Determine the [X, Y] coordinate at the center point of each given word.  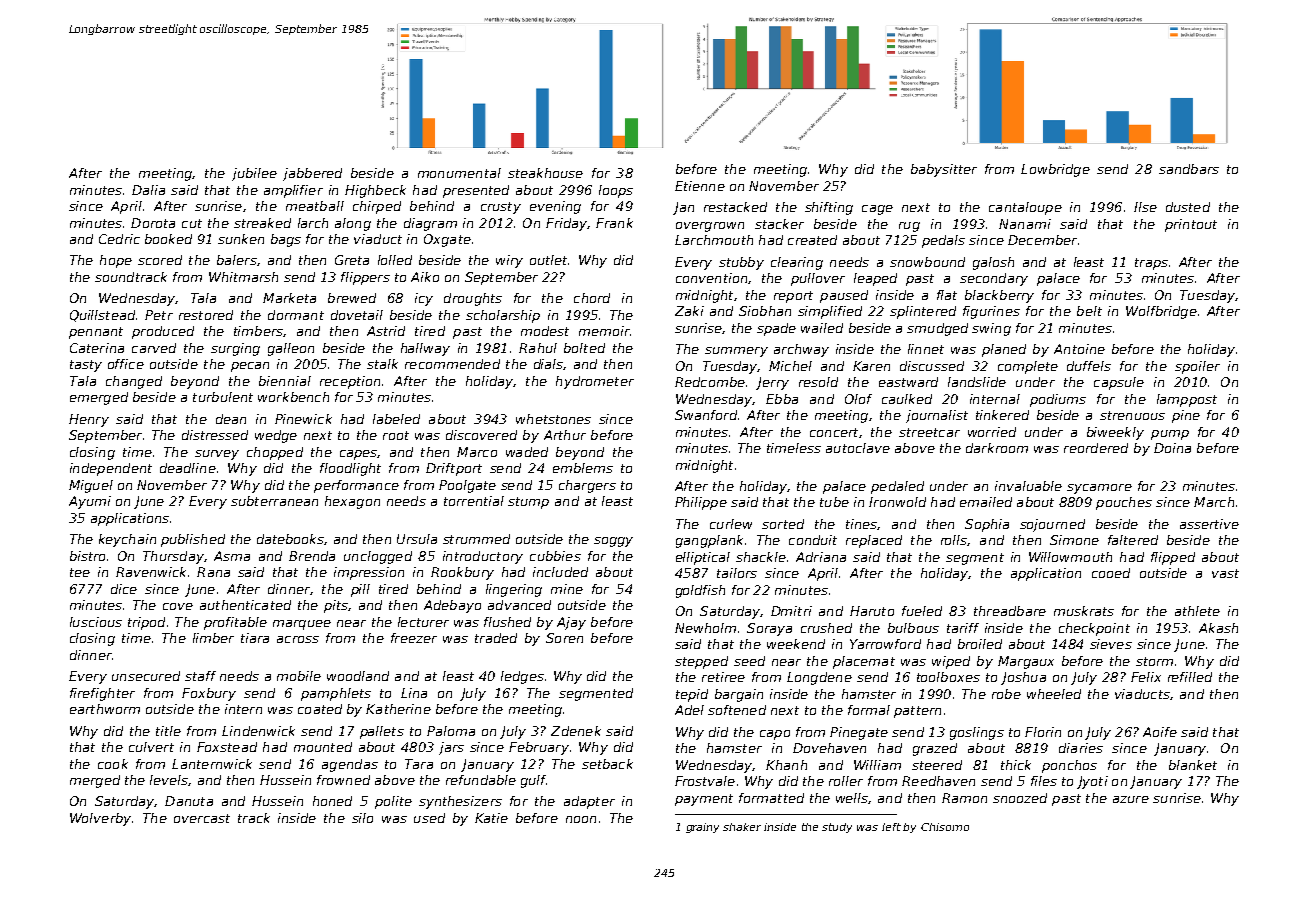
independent [111, 469]
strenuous [1132, 415]
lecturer [423, 622]
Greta [352, 260]
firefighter [102, 694]
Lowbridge [1055, 170]
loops [616, 191]
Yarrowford [885, 644]
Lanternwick [212, 764]
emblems [583, 468]
